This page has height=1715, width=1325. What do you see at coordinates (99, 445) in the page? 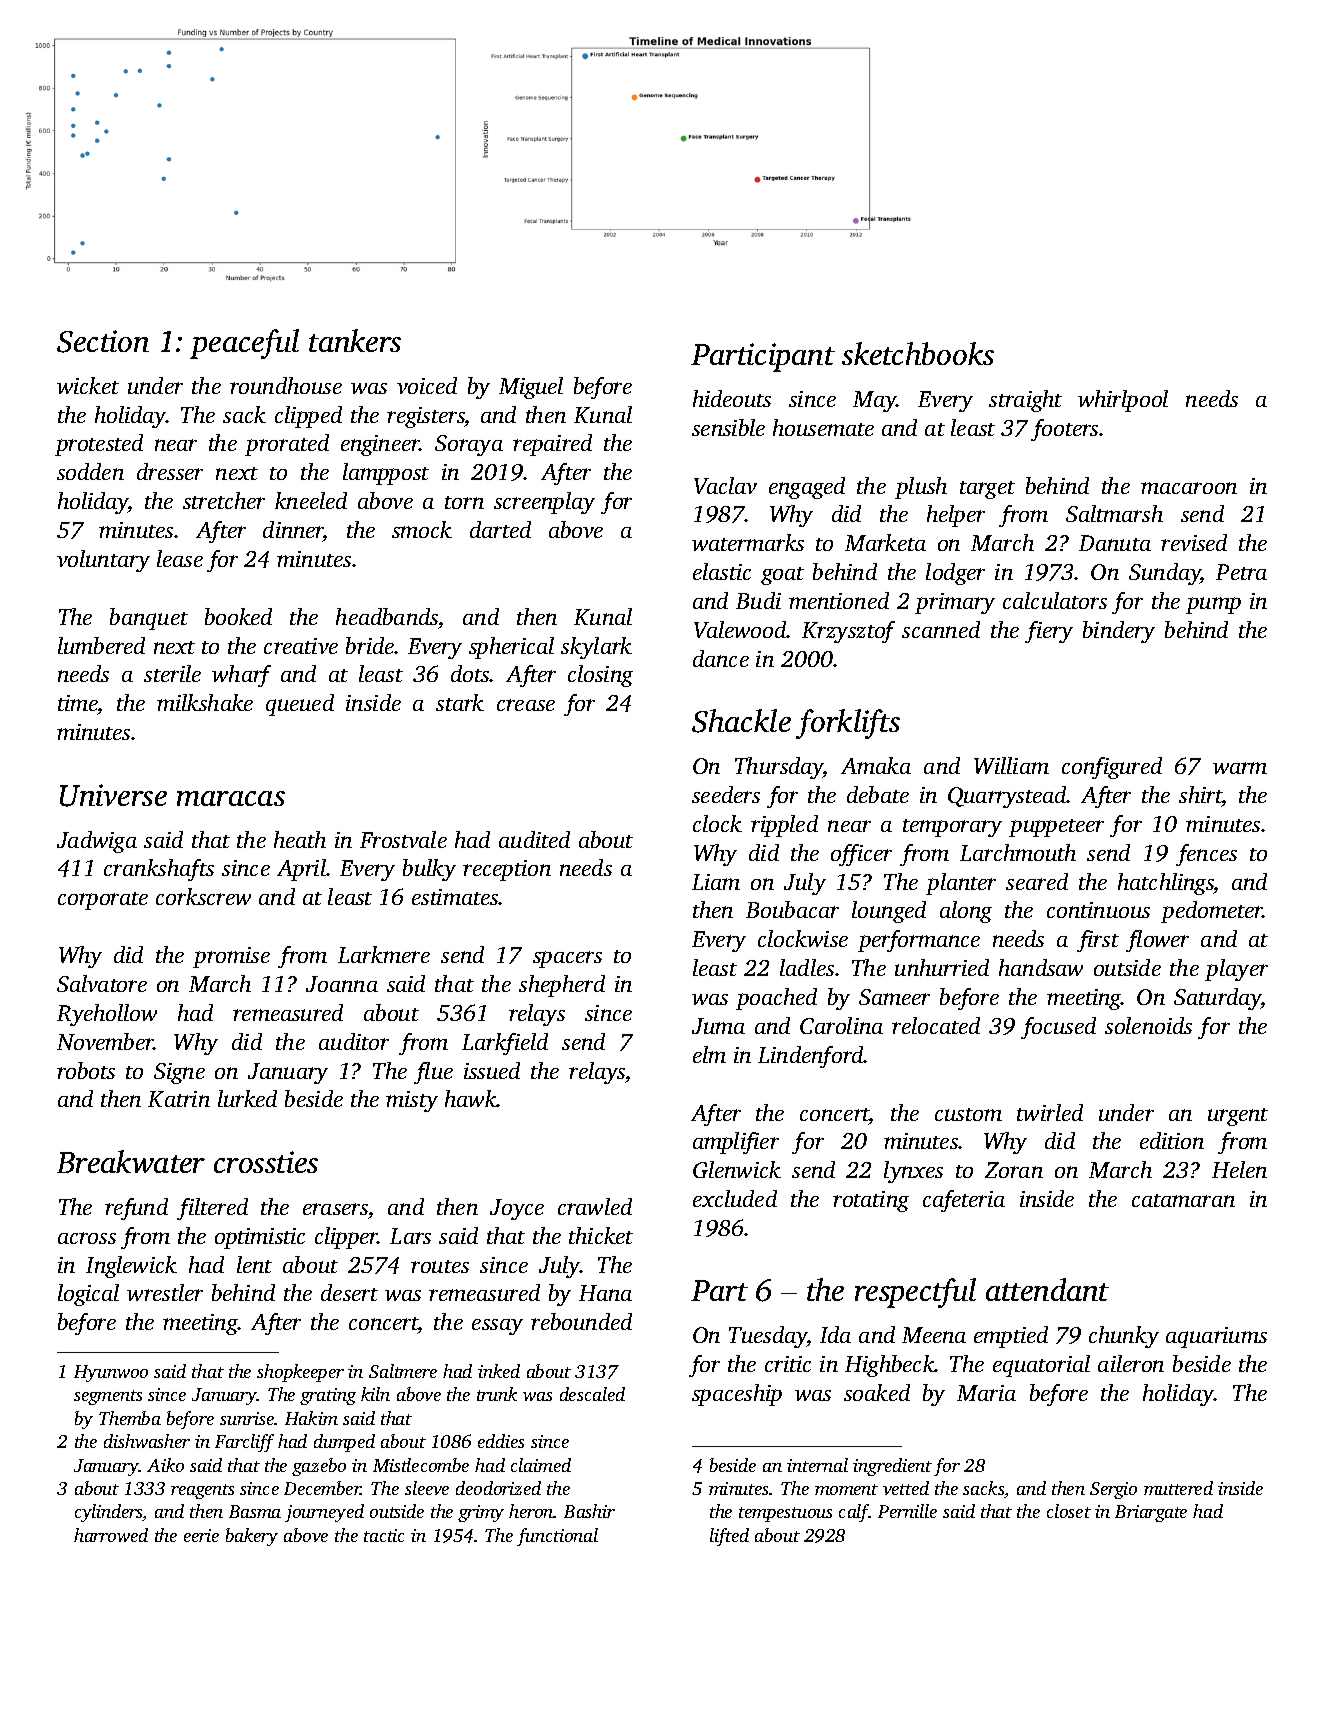
I see `protested` at bounding box center [99, 445].
